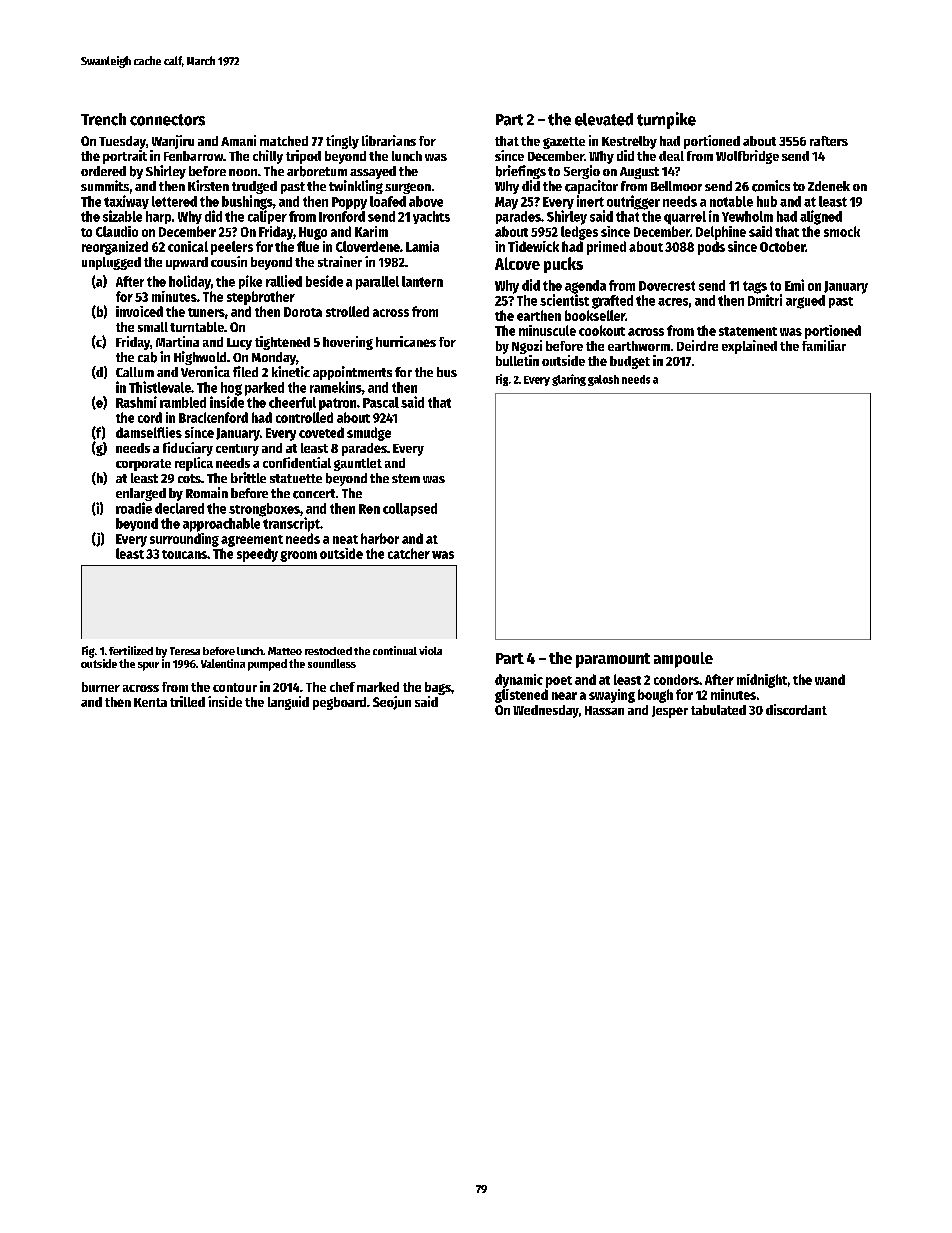 This screenshot has height=1233, width=952. Describe the element at coordinates (546, 711) in the screenshot. I see `Wednesday` at that location.
